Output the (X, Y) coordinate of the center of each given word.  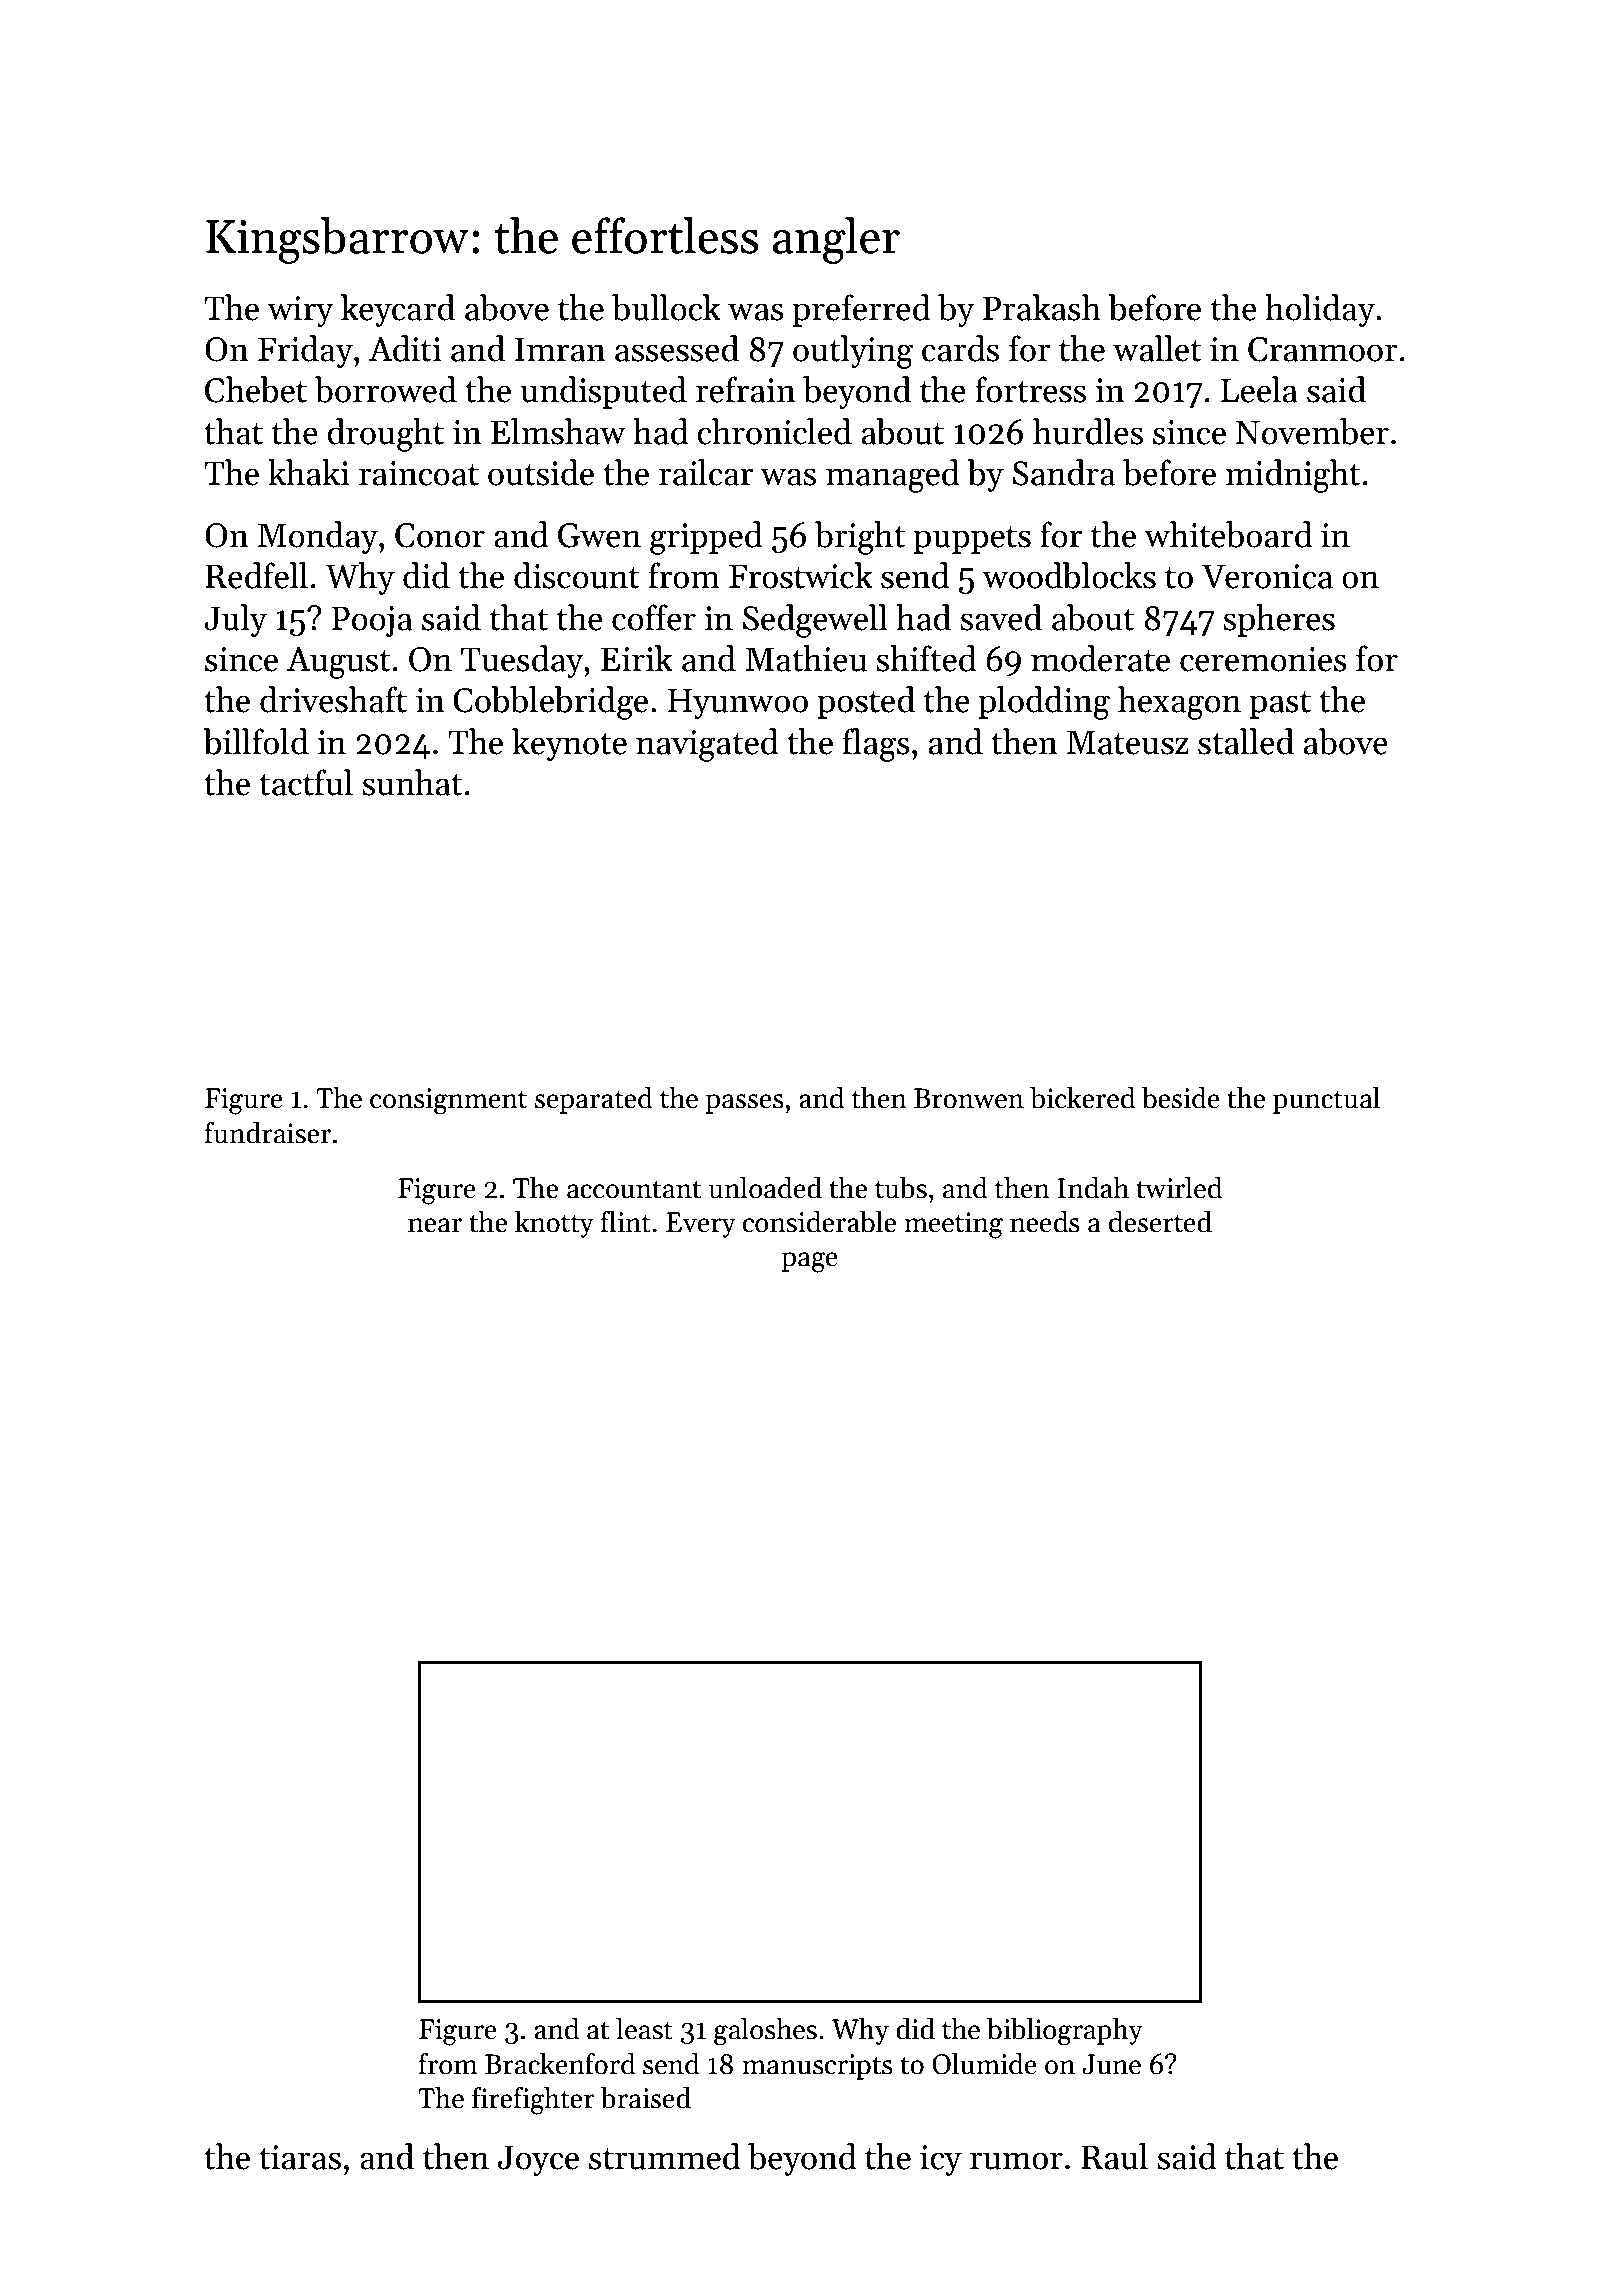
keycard (398, 310)
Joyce (538, 2160)
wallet (1157, 348)
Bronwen (969, 1098)
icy (941, 2160)
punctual (1326, 1100)
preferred (861, 310)
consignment (448, 1101)
